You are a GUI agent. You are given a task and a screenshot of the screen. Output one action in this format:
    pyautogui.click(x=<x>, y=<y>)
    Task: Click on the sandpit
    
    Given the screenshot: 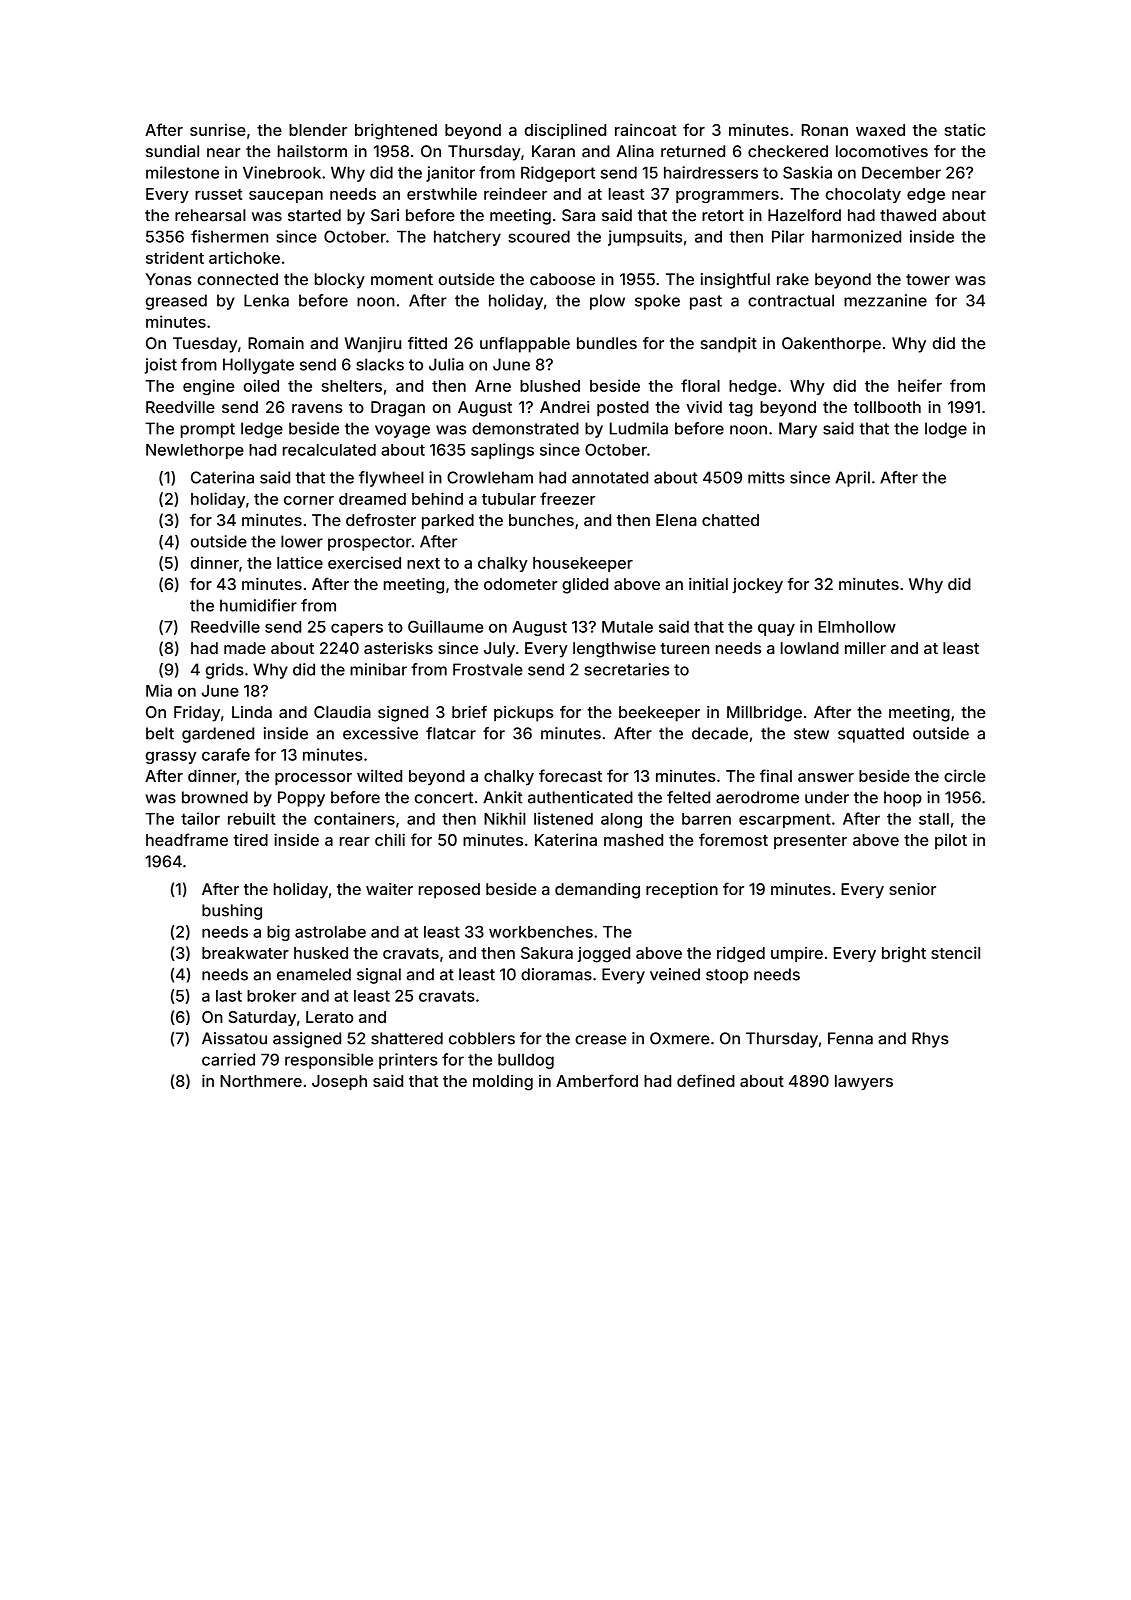 What is the action you would take?
    pyautogui.click(x=728, y=345)
